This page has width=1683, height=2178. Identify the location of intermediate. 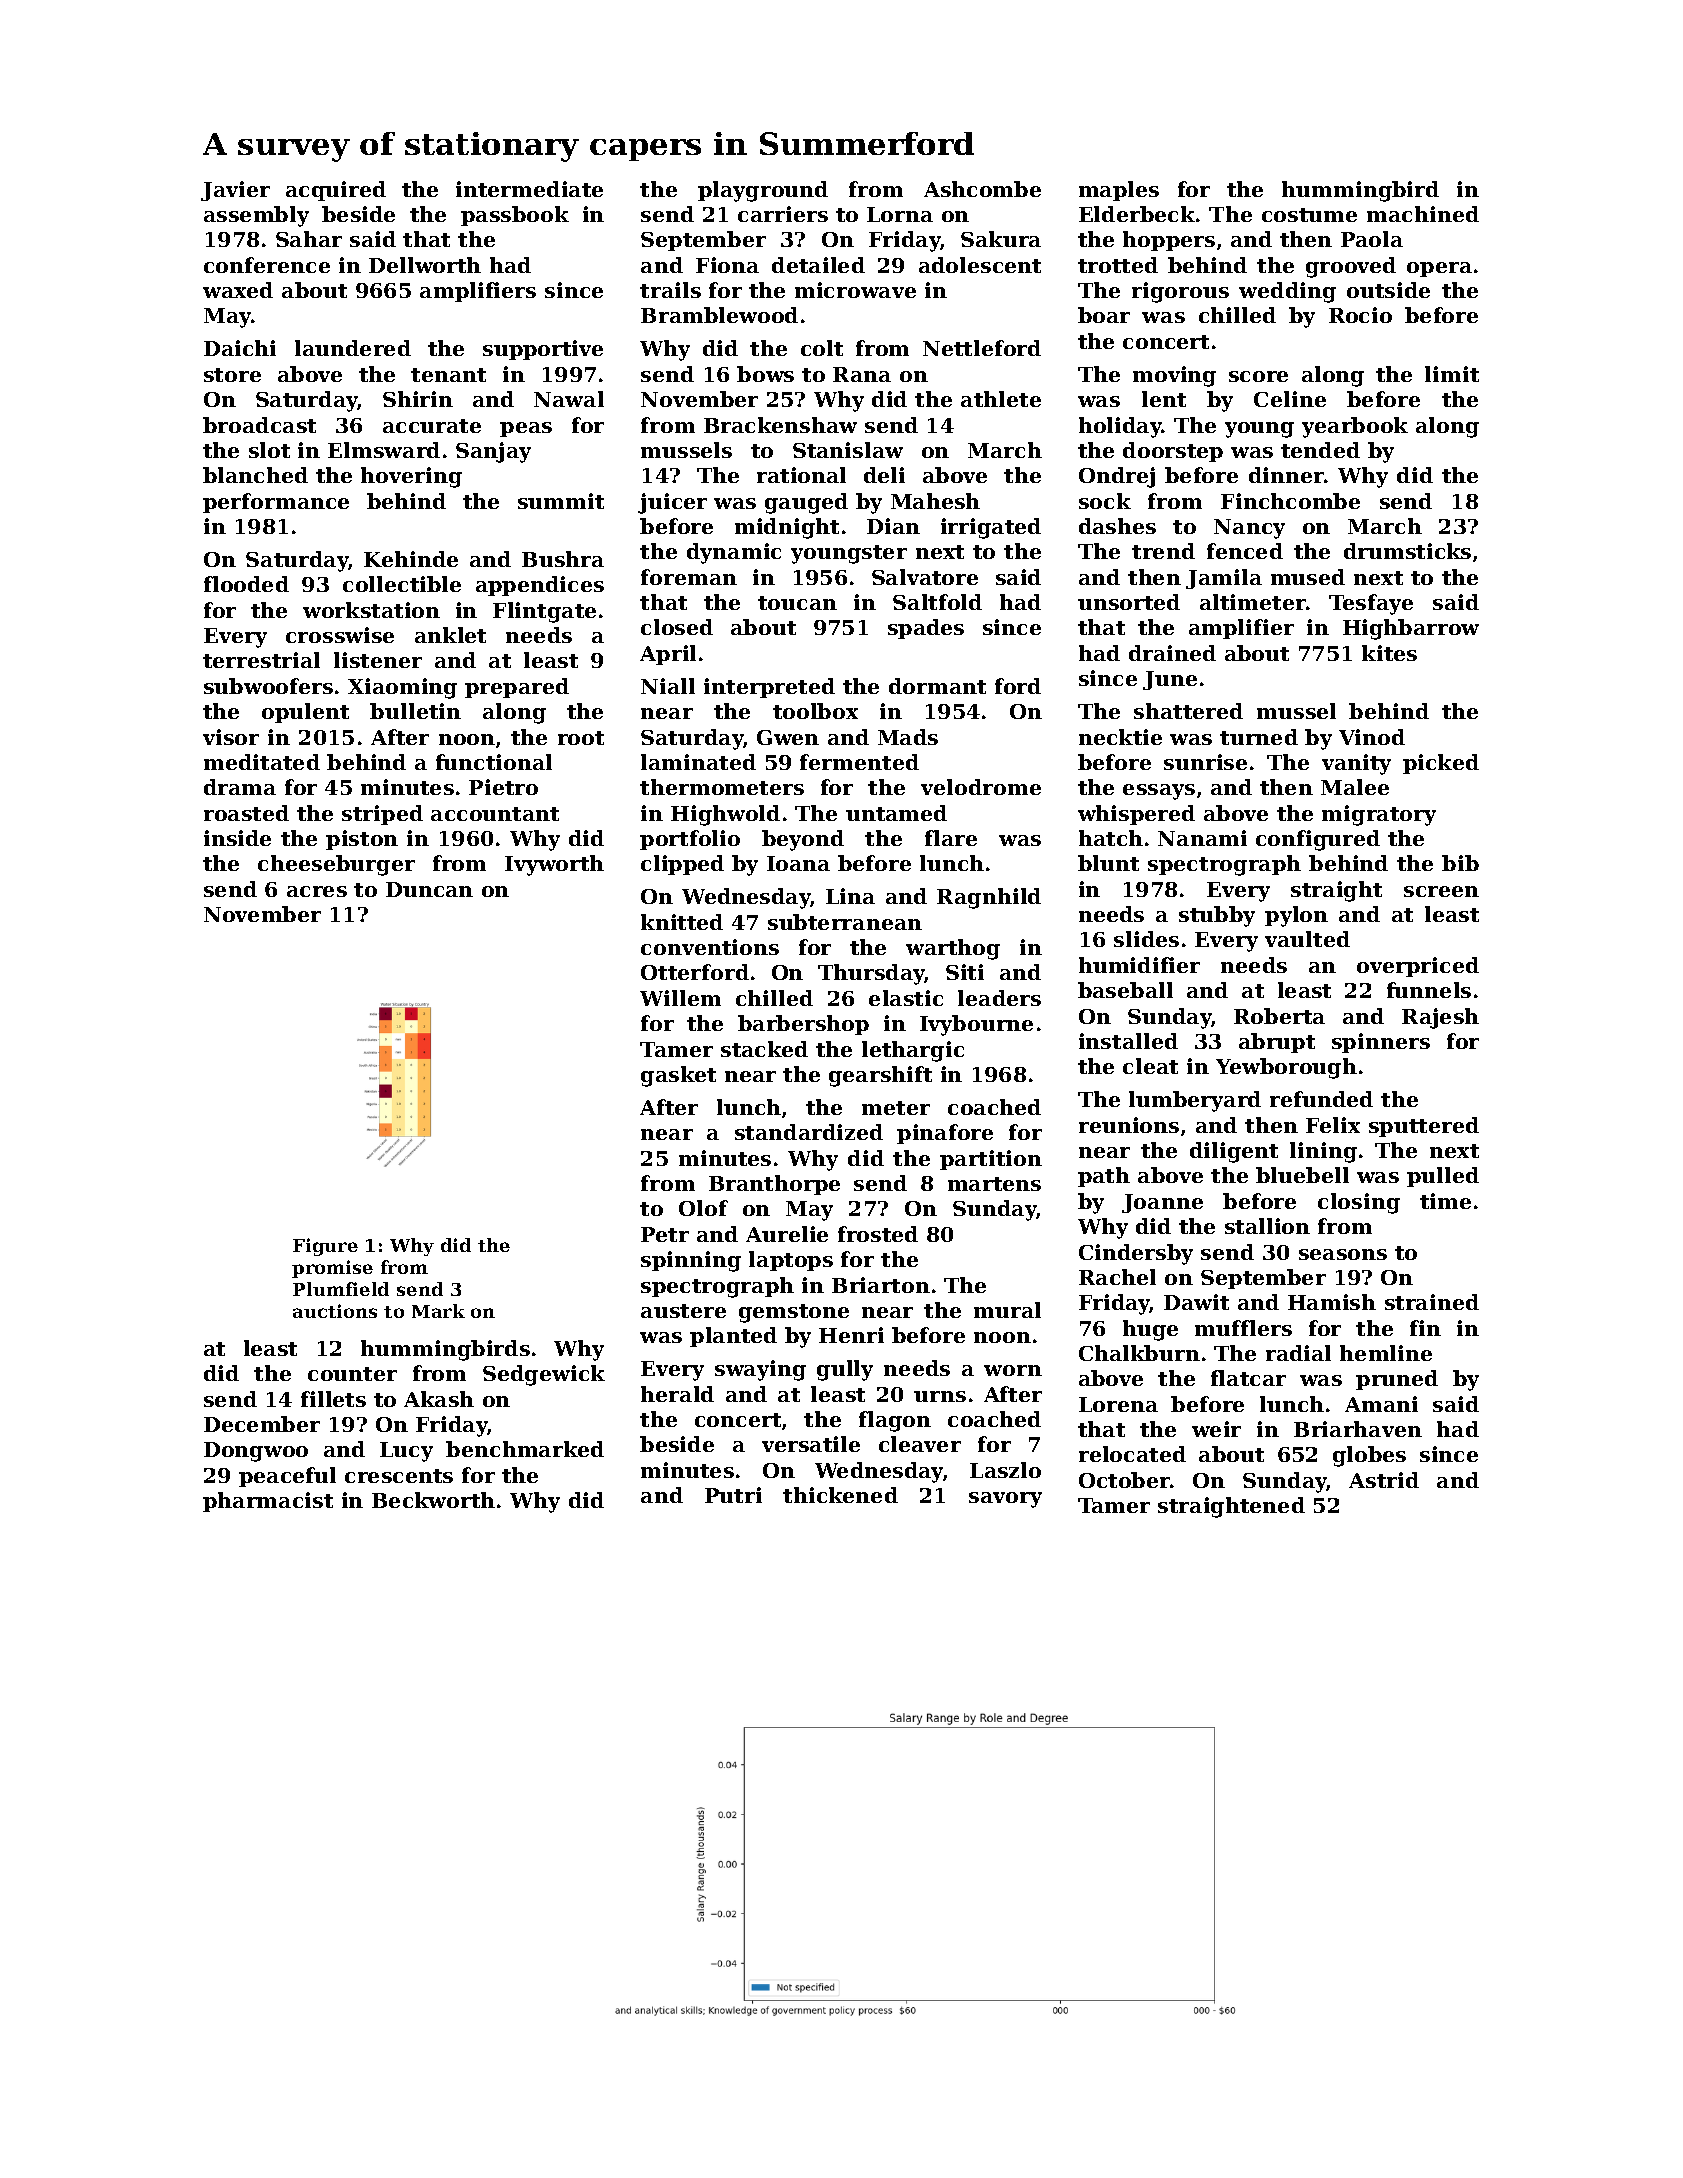
(529, 189).
